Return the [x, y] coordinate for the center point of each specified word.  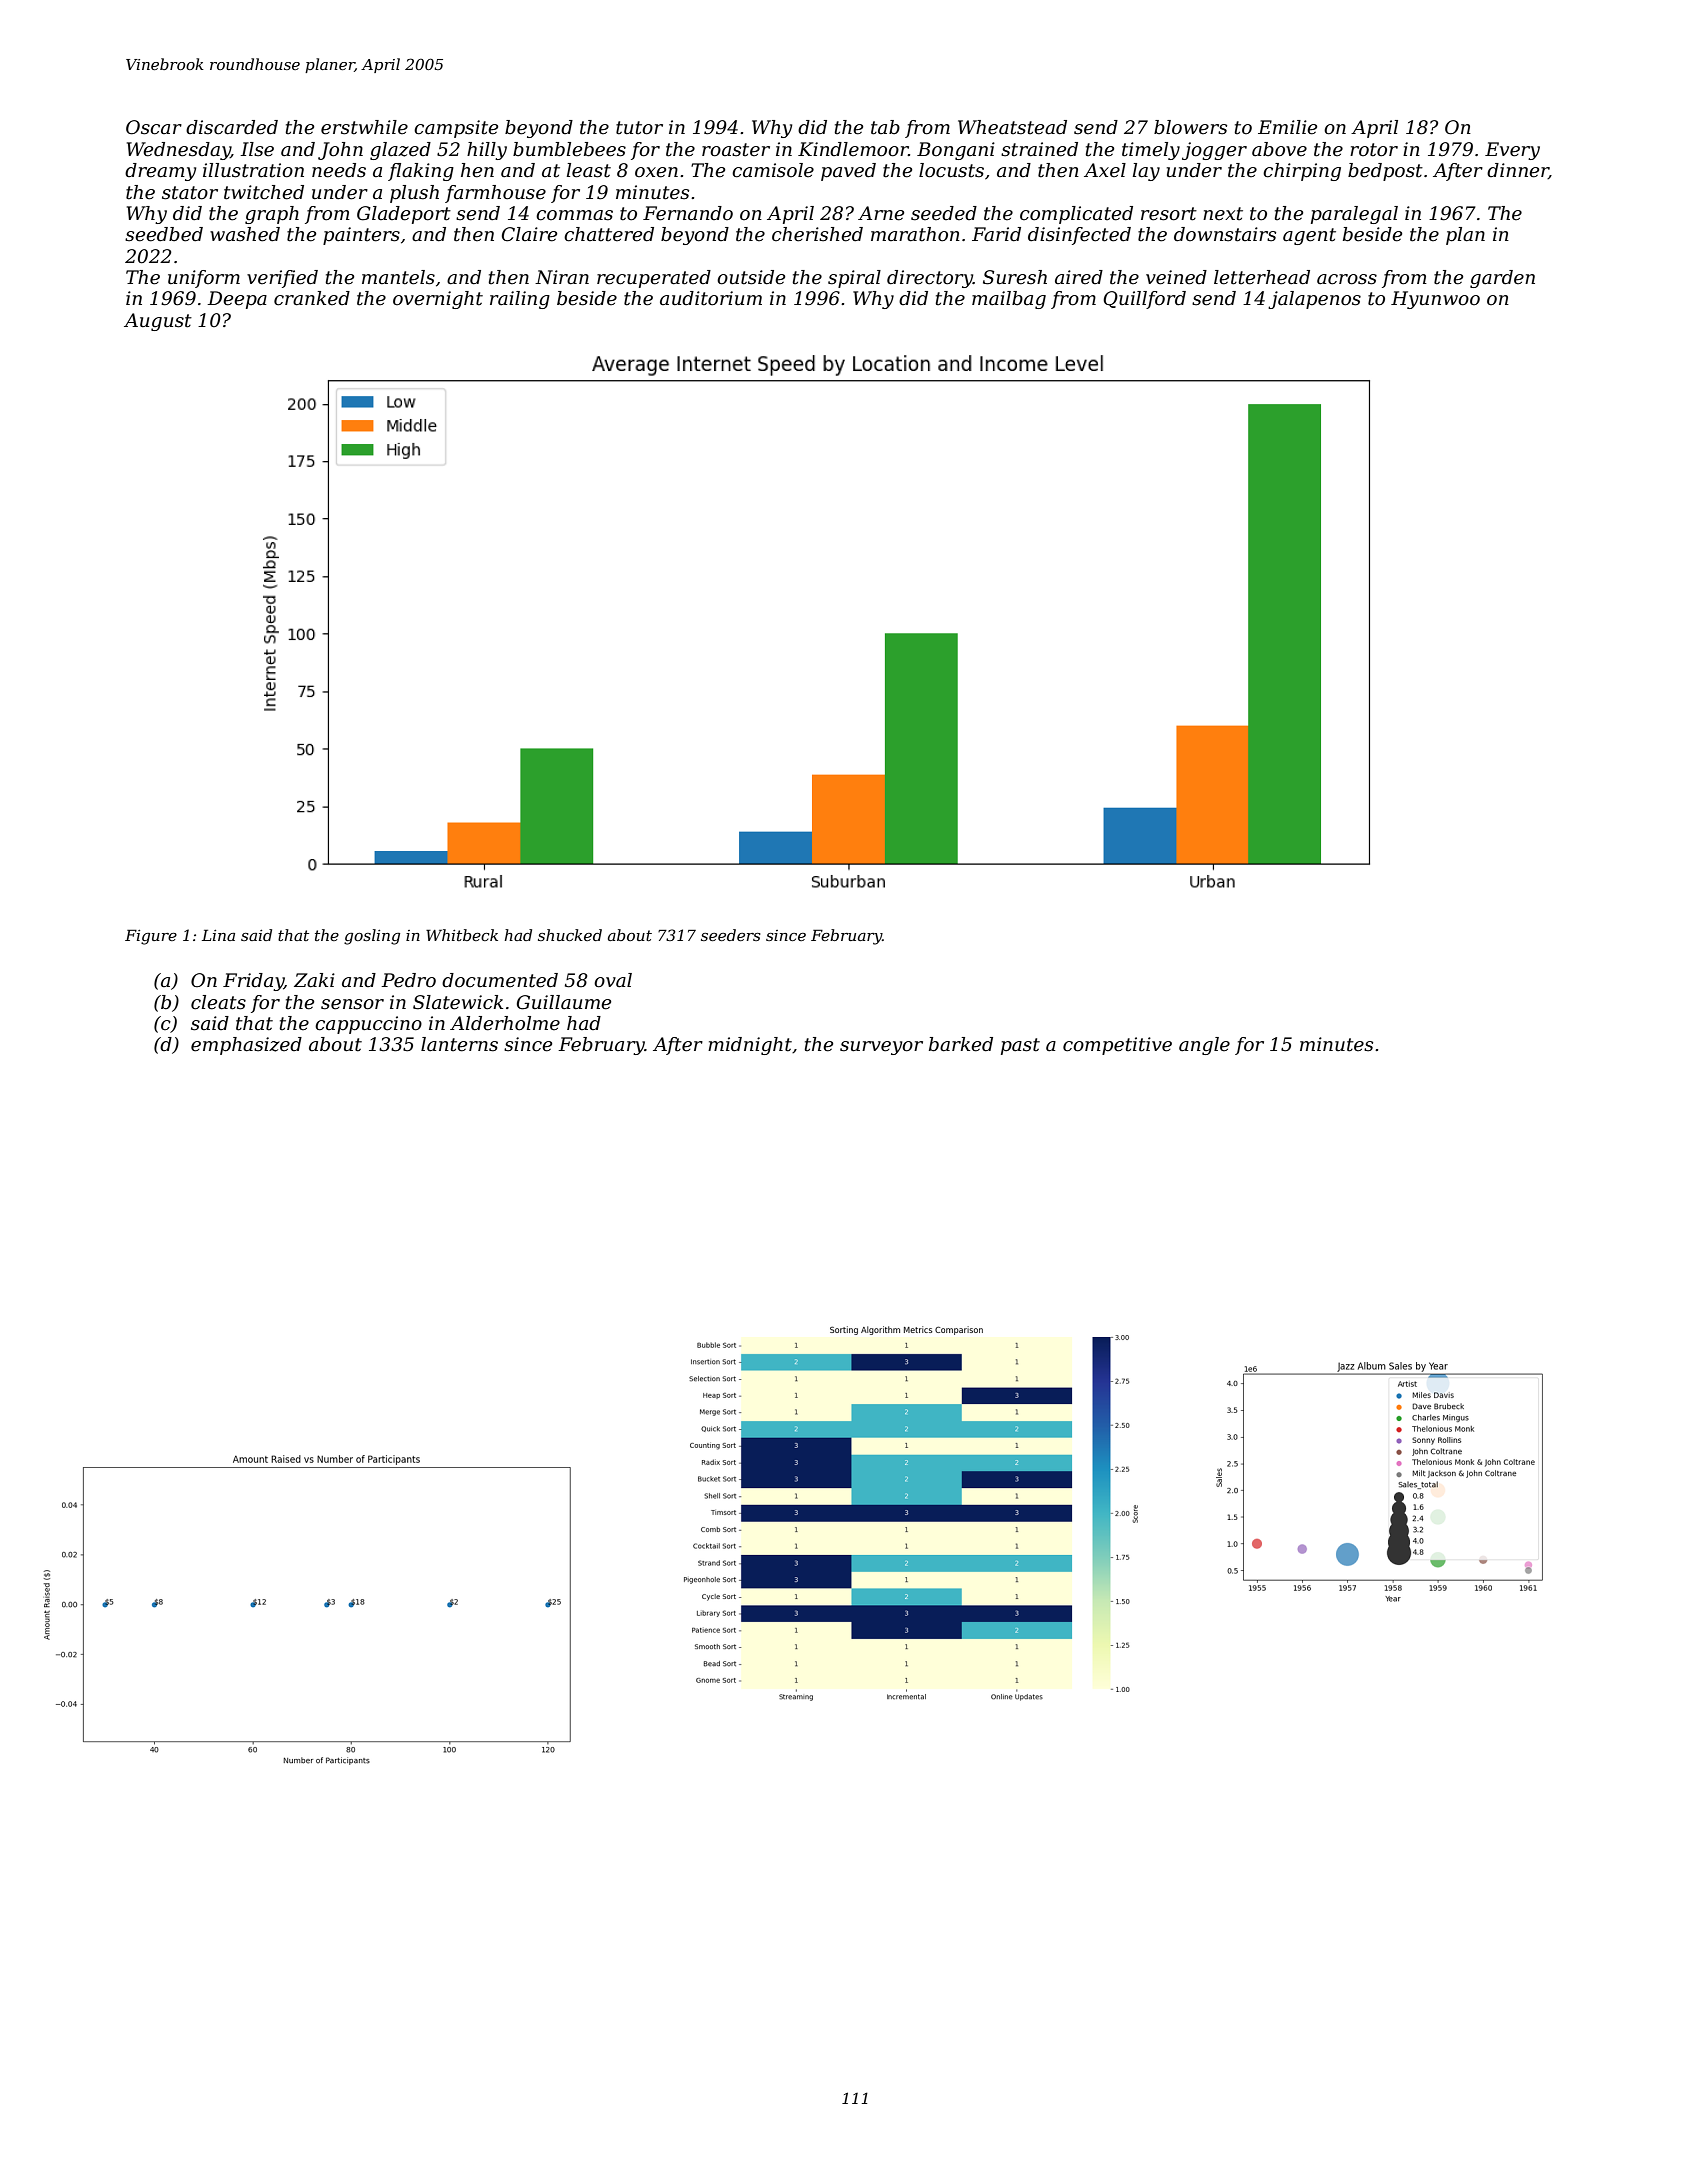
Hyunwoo [1435, 300]
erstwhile [364, 127]
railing [520, 300]
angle [1204, 1046]
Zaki [314, 980]
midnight [750, 1046]
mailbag [1009, 300]
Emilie [1287, 127]
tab [885, 127]
